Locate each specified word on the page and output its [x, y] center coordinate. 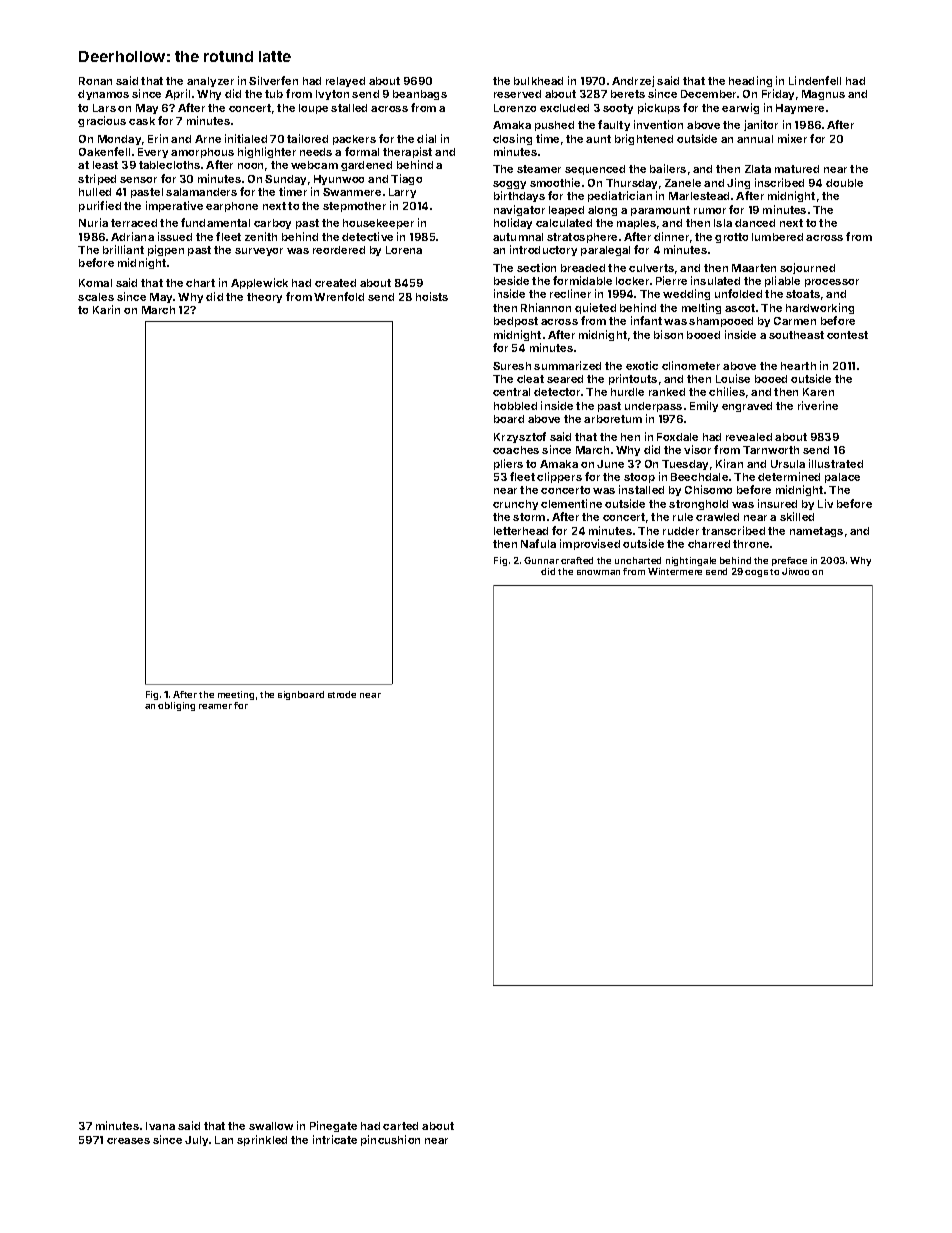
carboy [272, 224]
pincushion [390, 1140]
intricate [335, 1139]
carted [400, 1126]
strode [342, 694]
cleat [530, 379]
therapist [407, 152]
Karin [106, 309]
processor [832, 283]
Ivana [160, 1126]
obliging [176, 706]
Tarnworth [771, 450]
